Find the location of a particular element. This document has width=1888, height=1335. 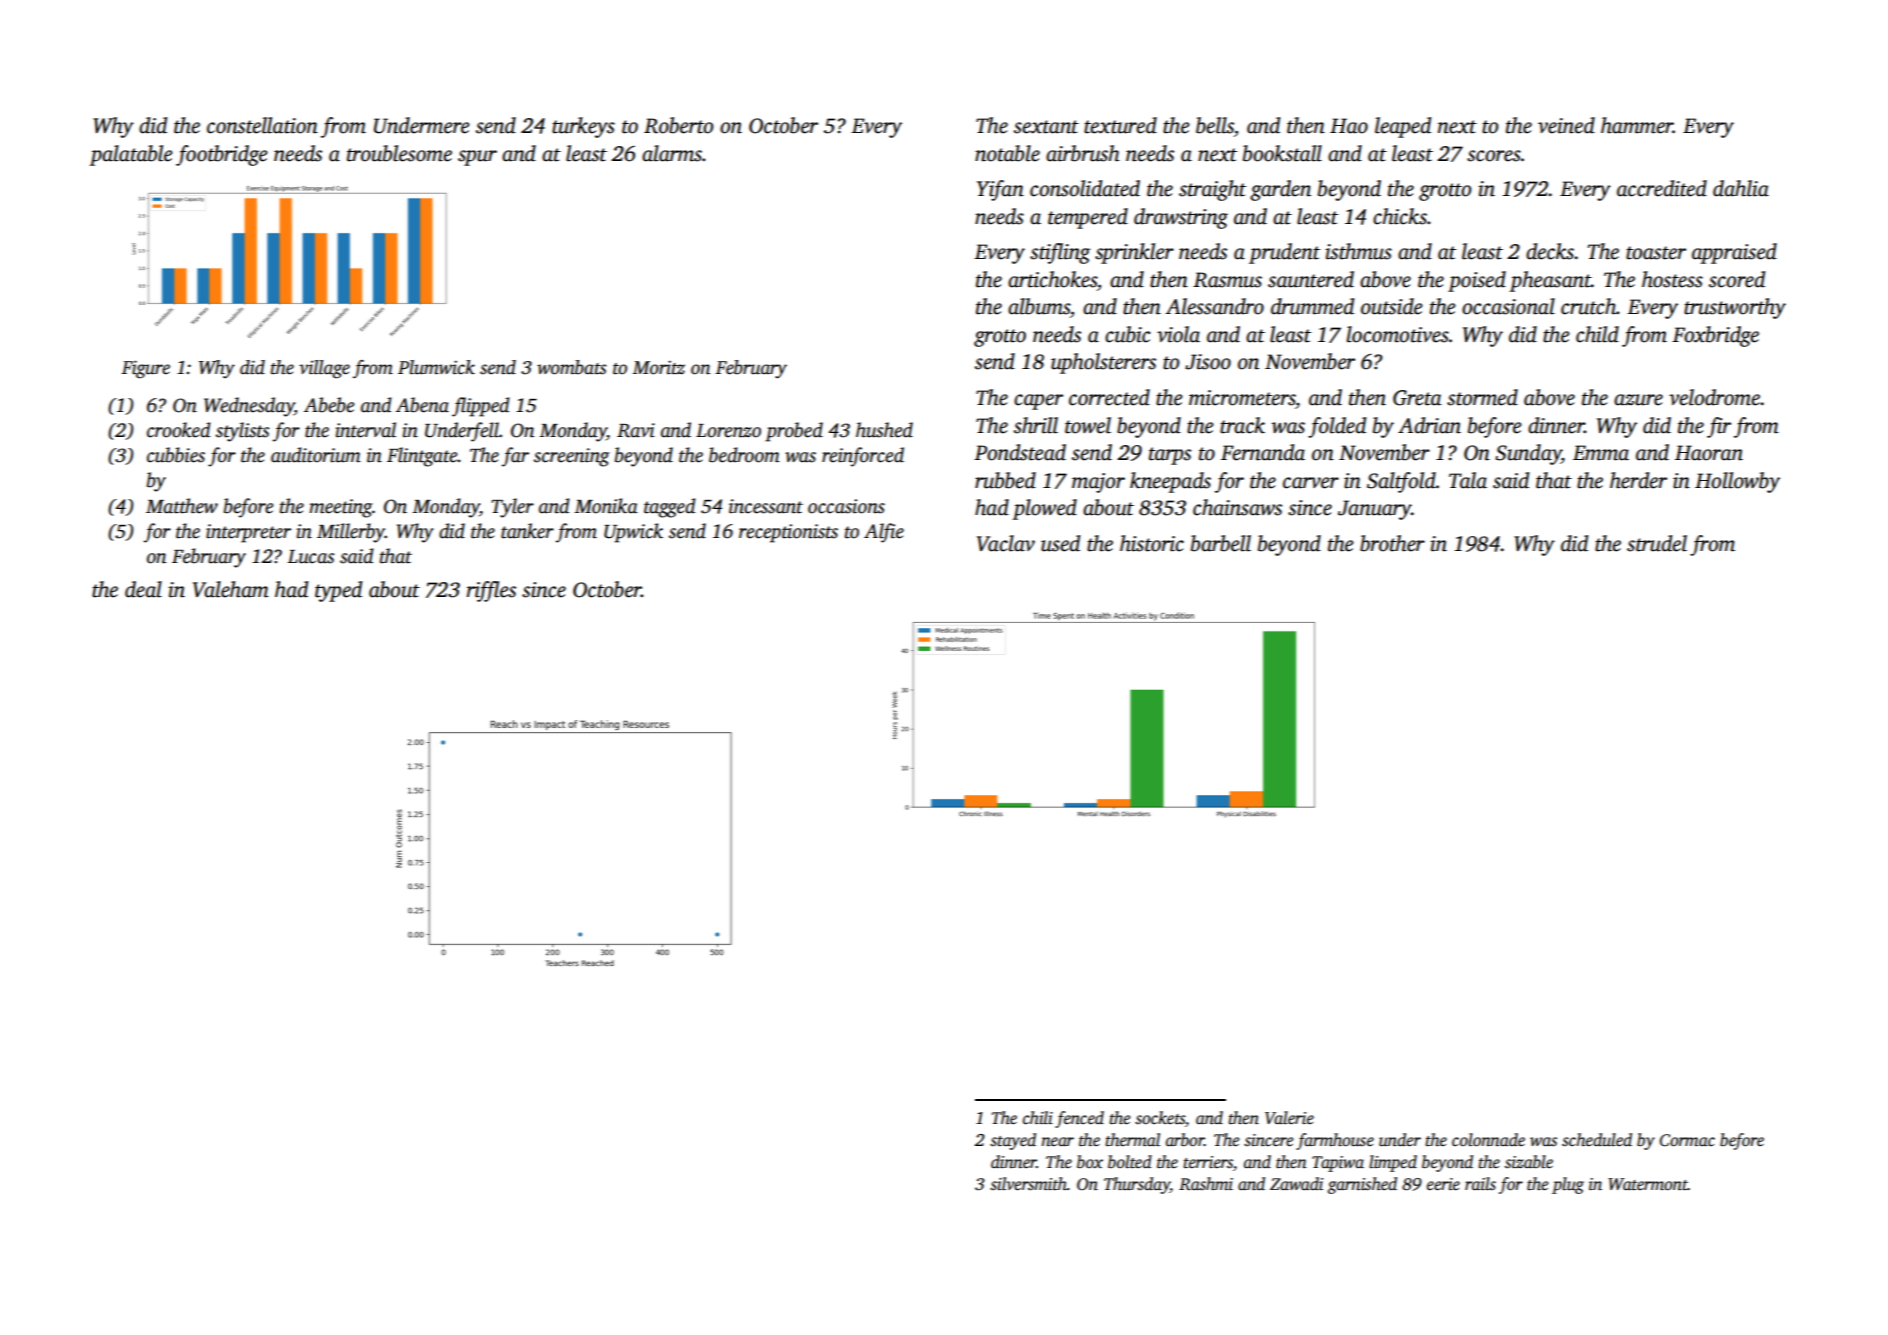

constellation is located at coordinates (262, 125).
